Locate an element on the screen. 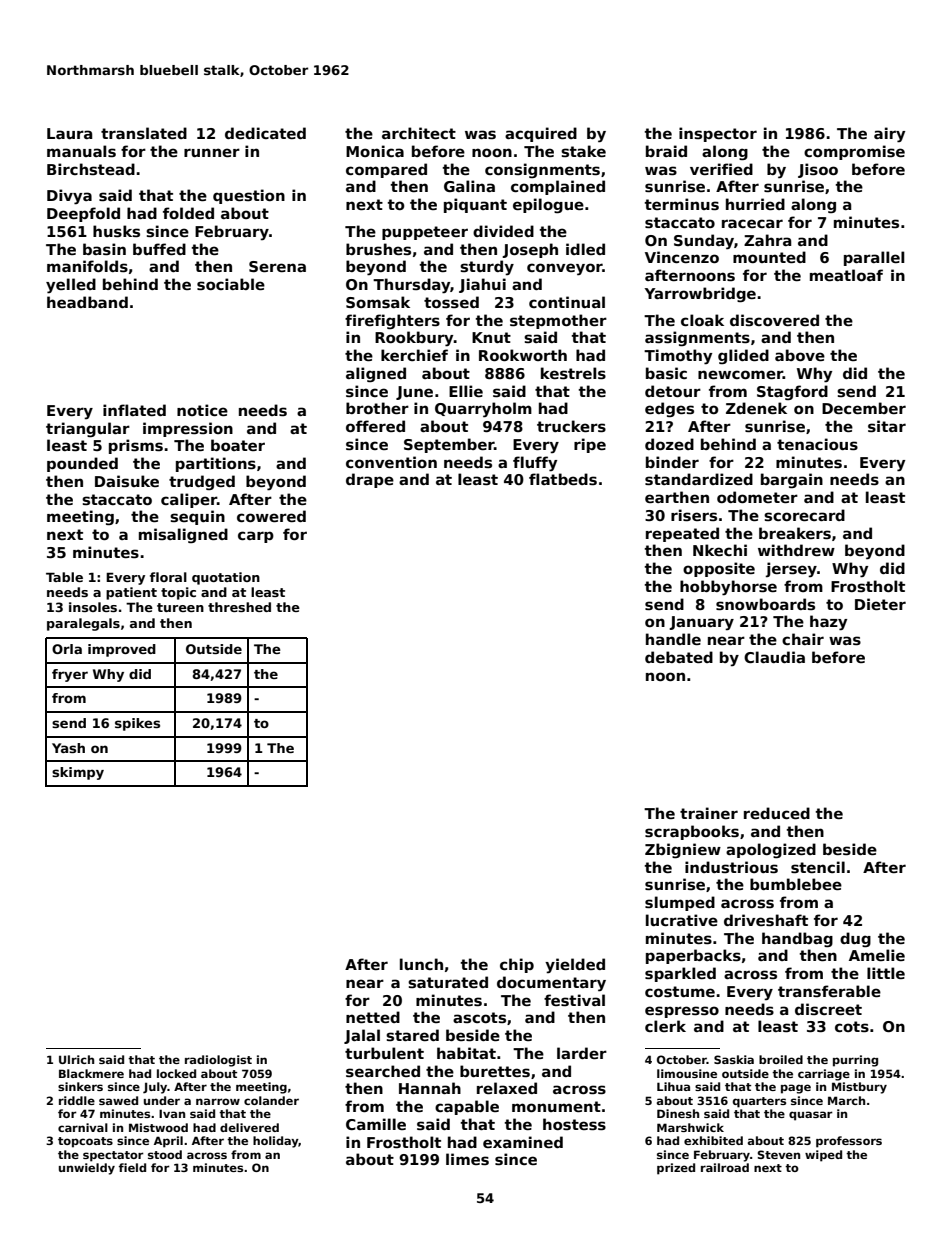 The width and height of the screenshot is (952, 1233). debated is located at coordinates (679, 657).
